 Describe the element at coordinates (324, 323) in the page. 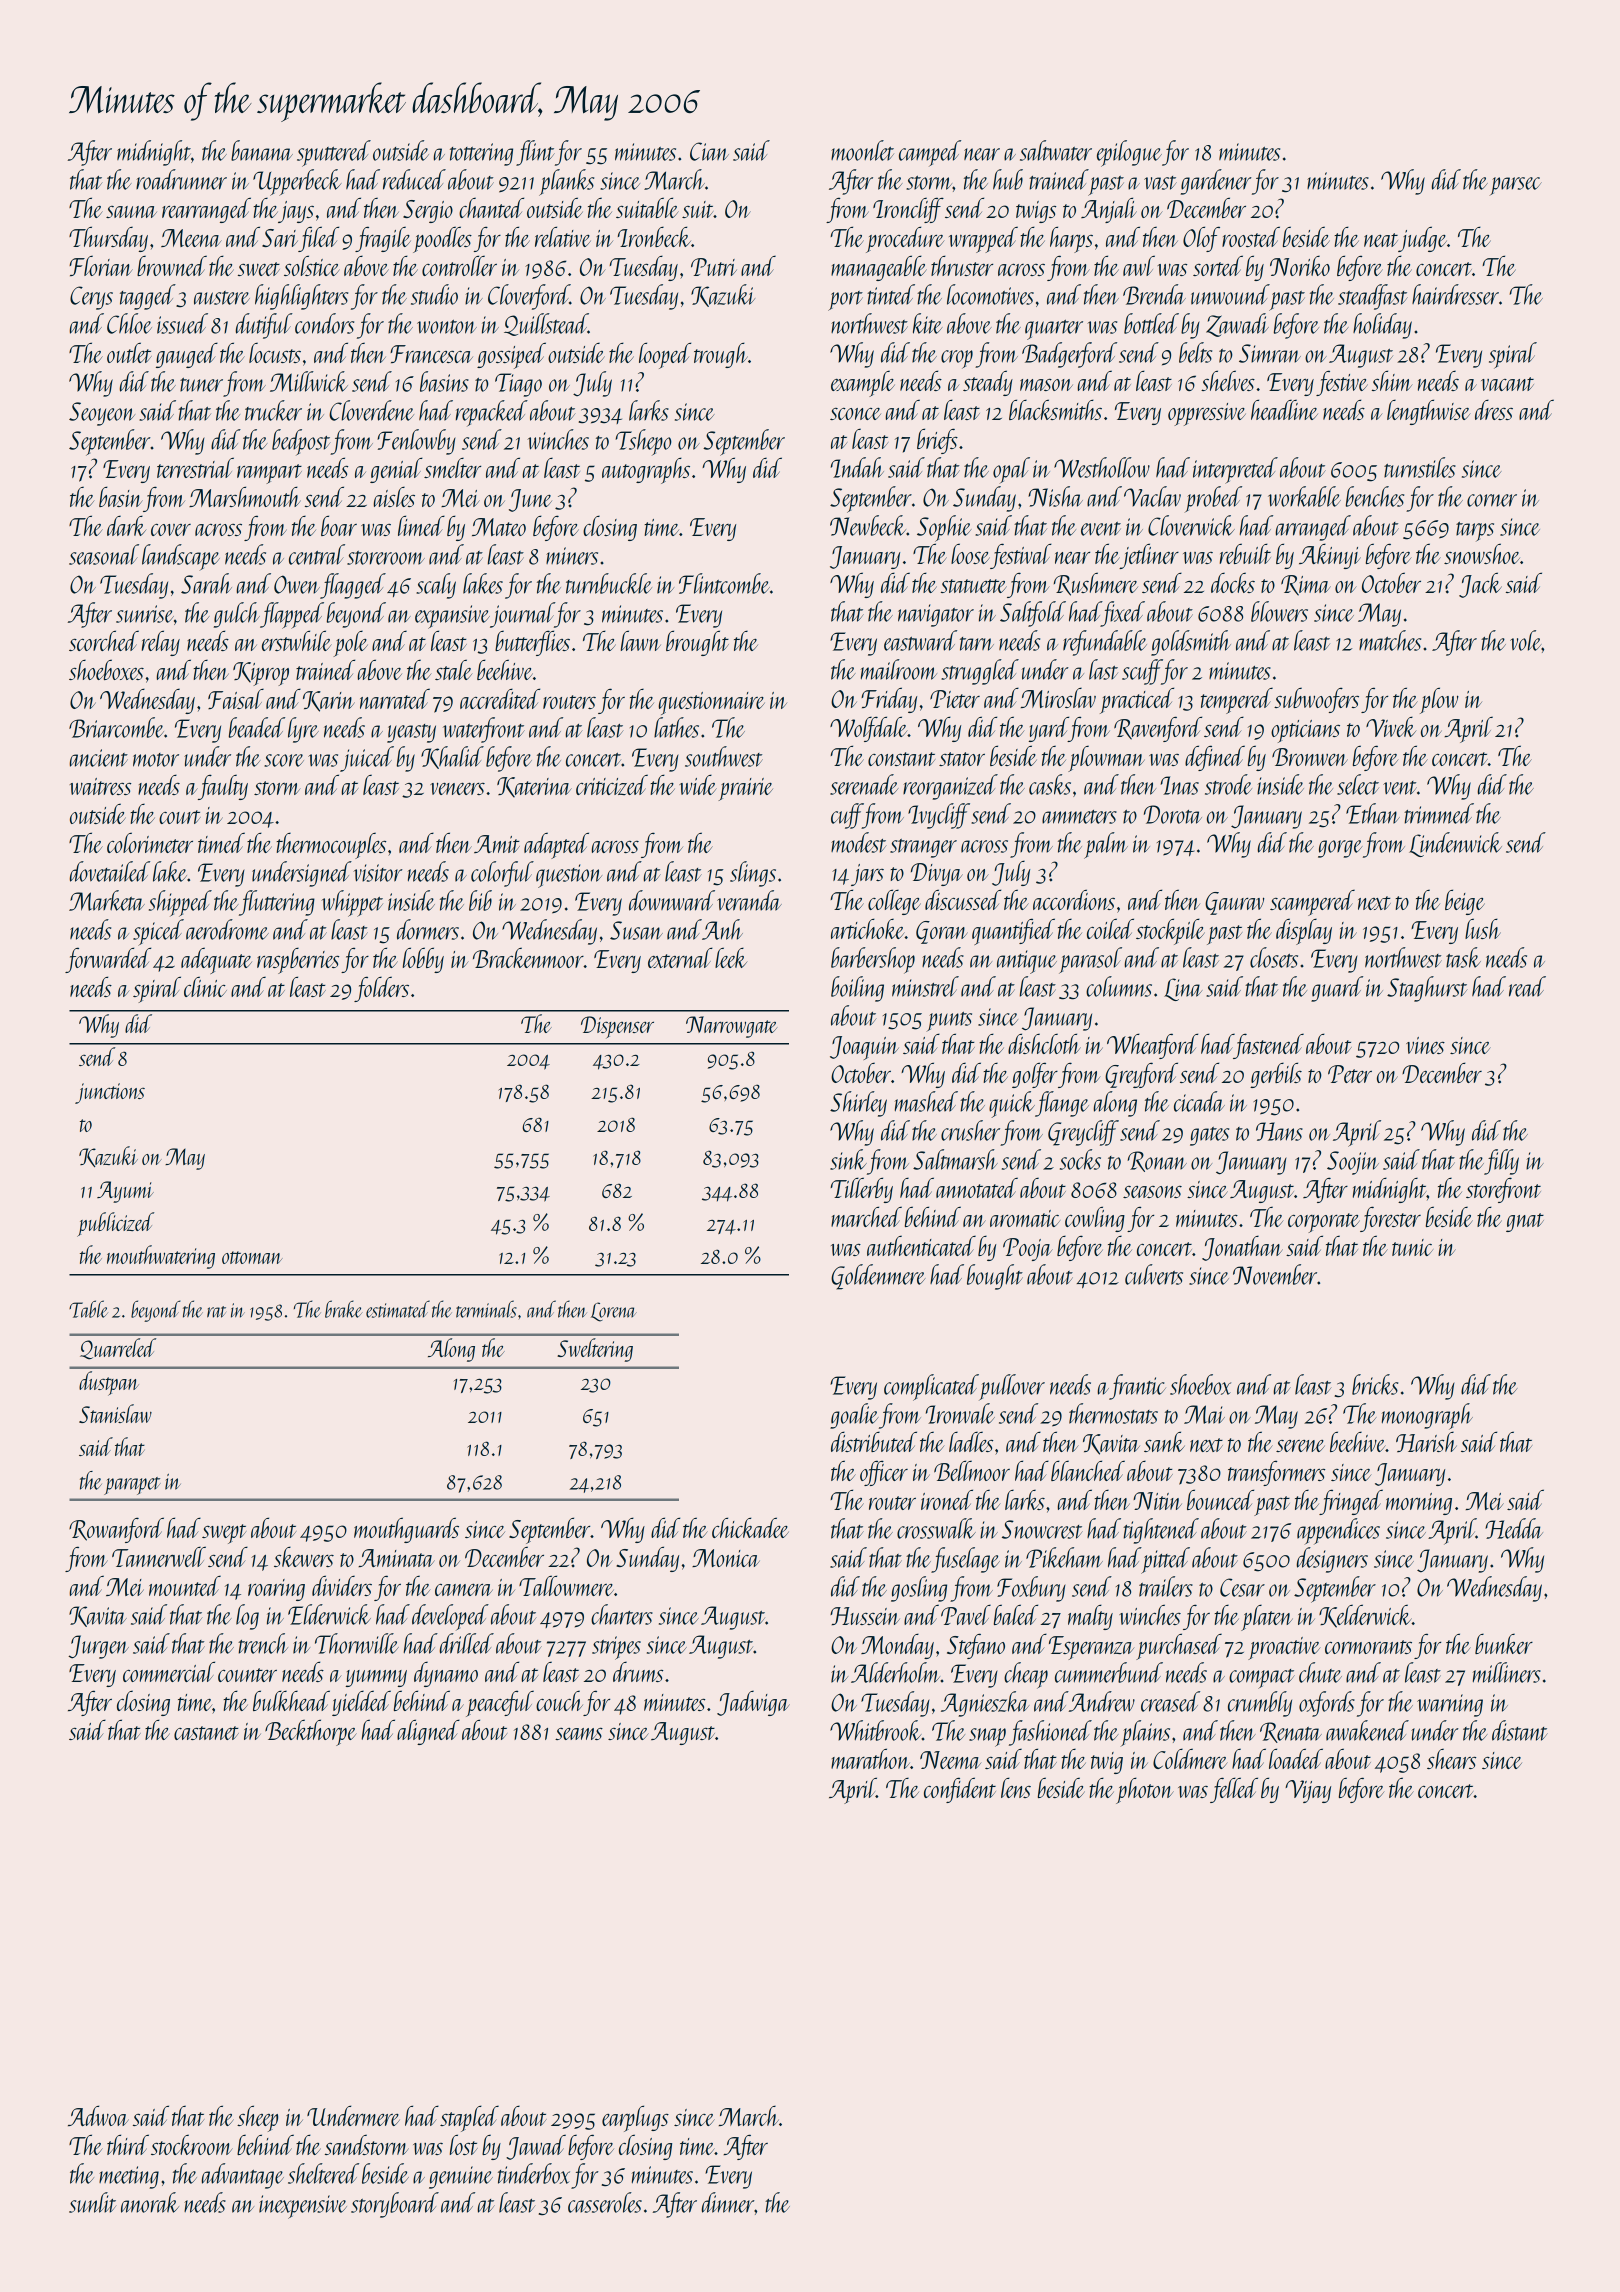

I see `condors` at that location.
